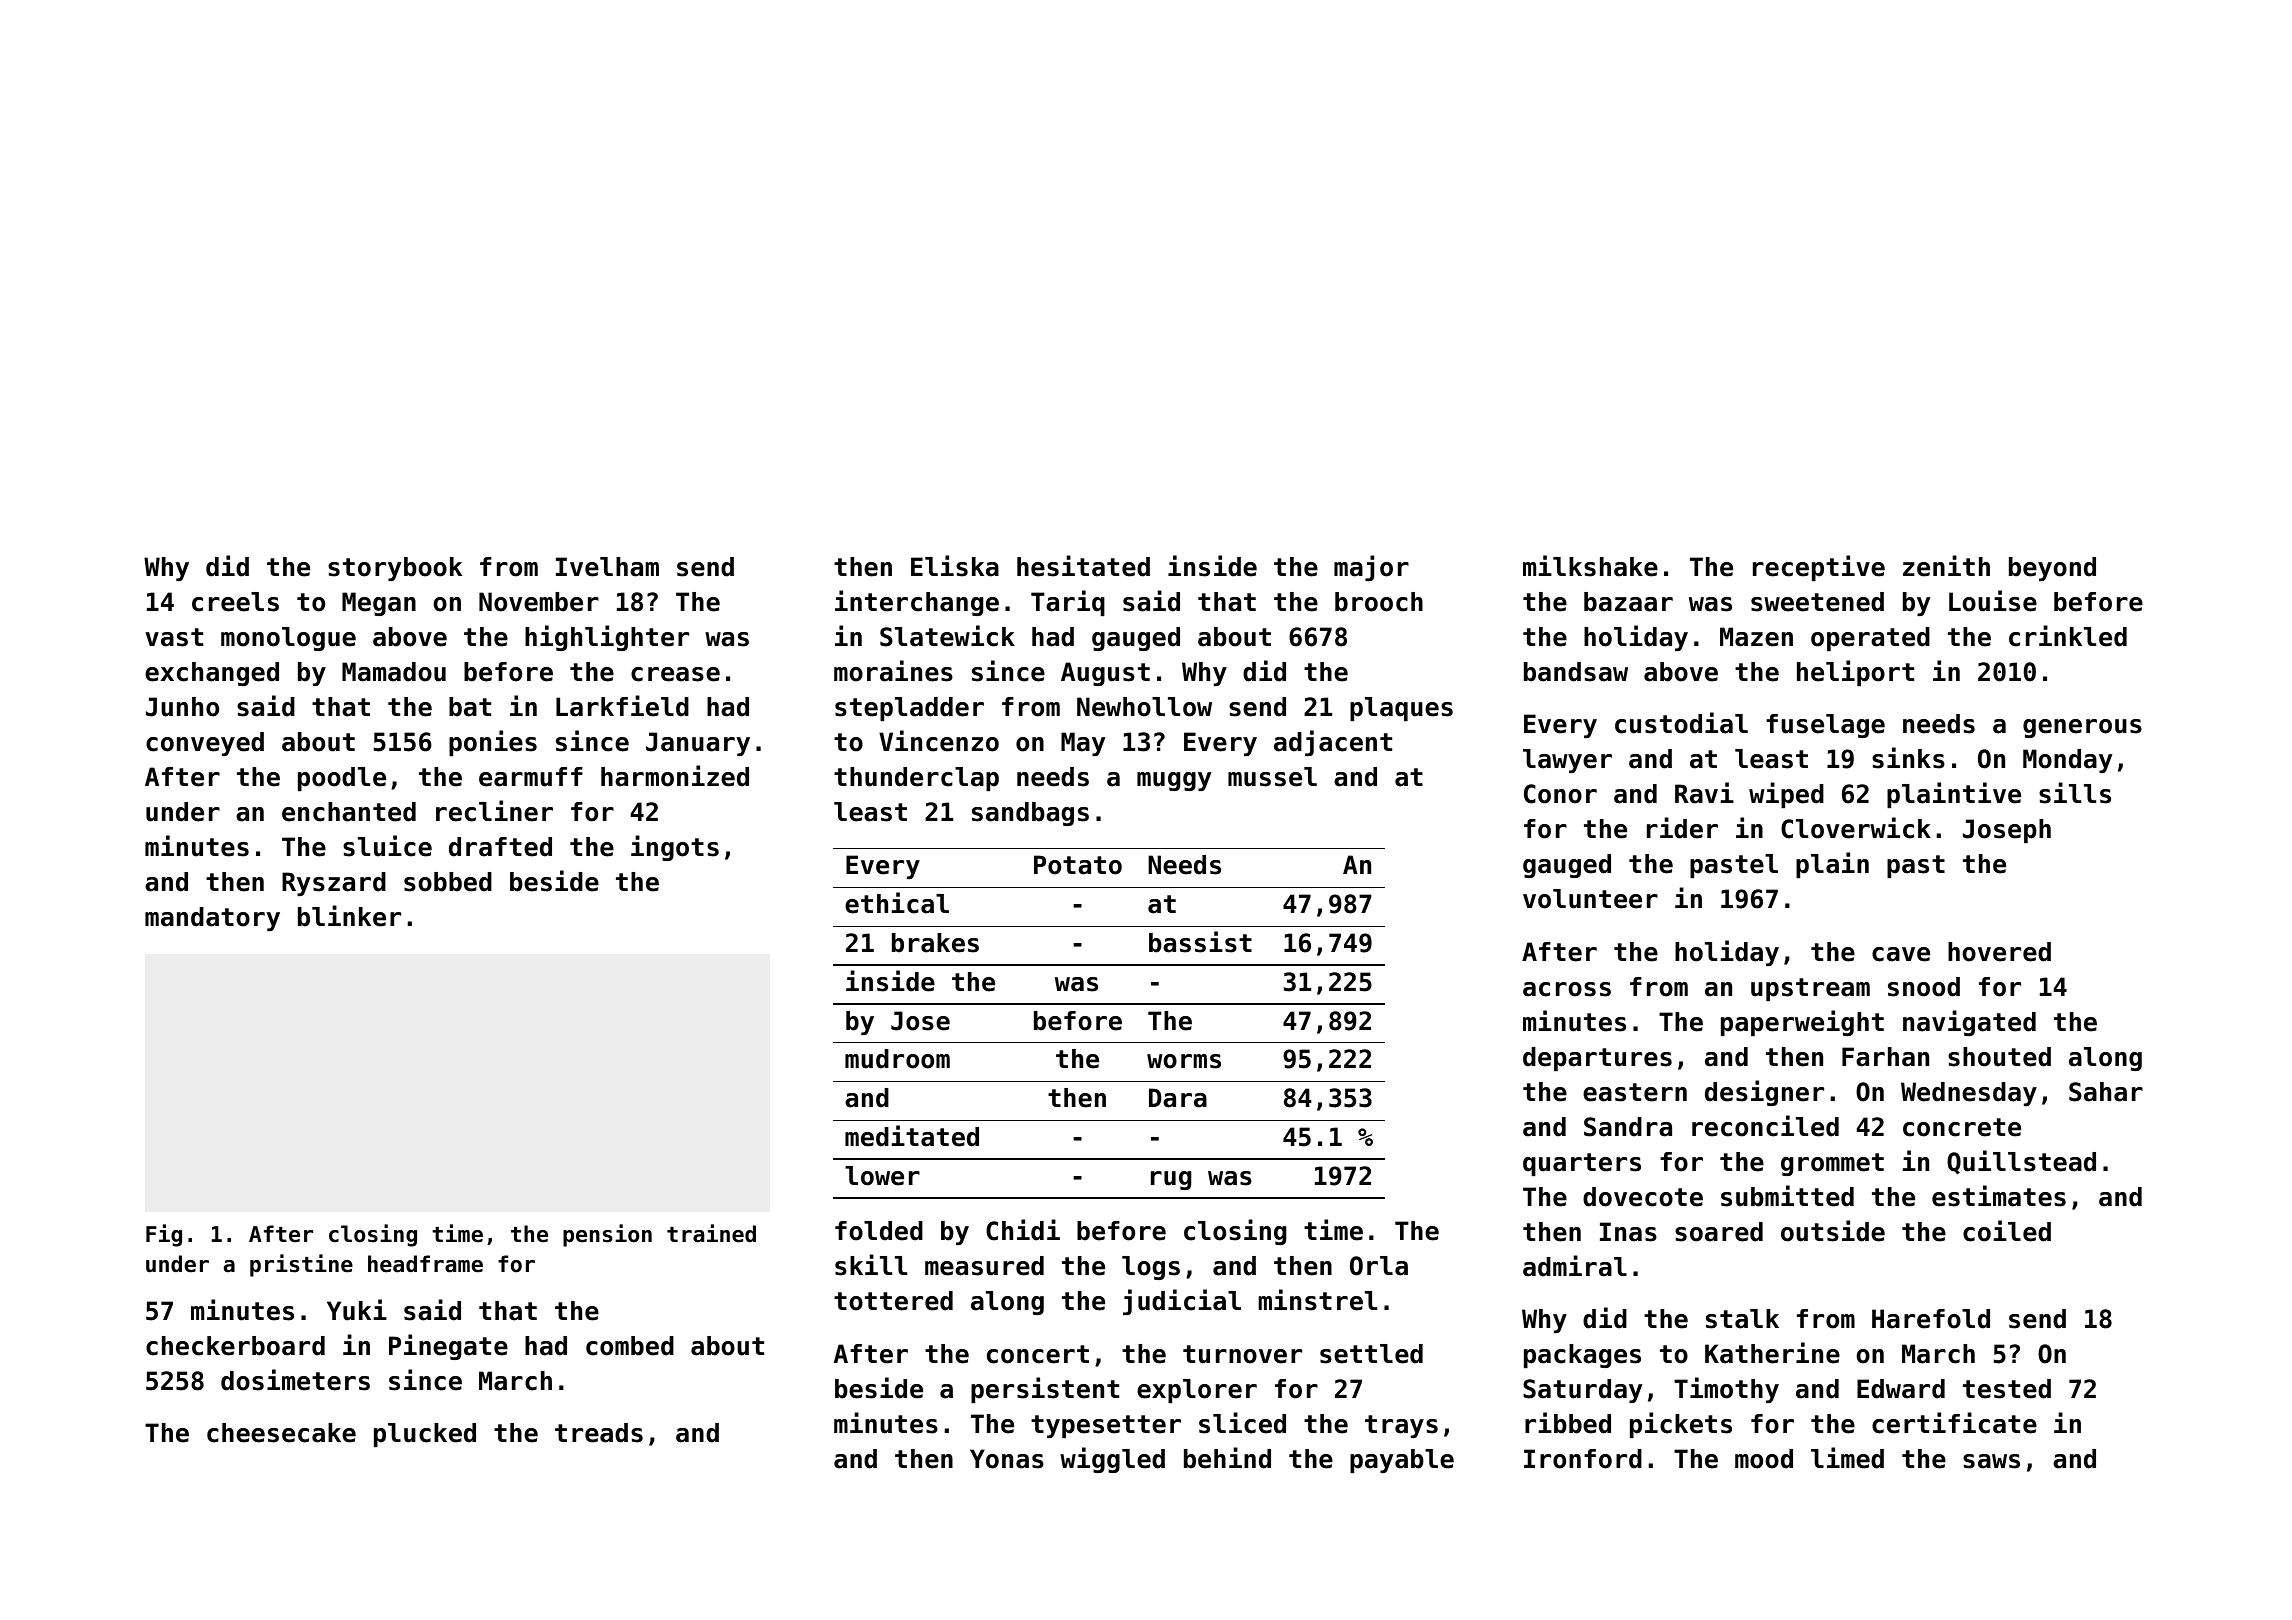 The image size is (2292, 1620). What do you see at coordinates (2052, 569) in the screenshot?
I see `beyond` at bounding box center [2052, 569].
